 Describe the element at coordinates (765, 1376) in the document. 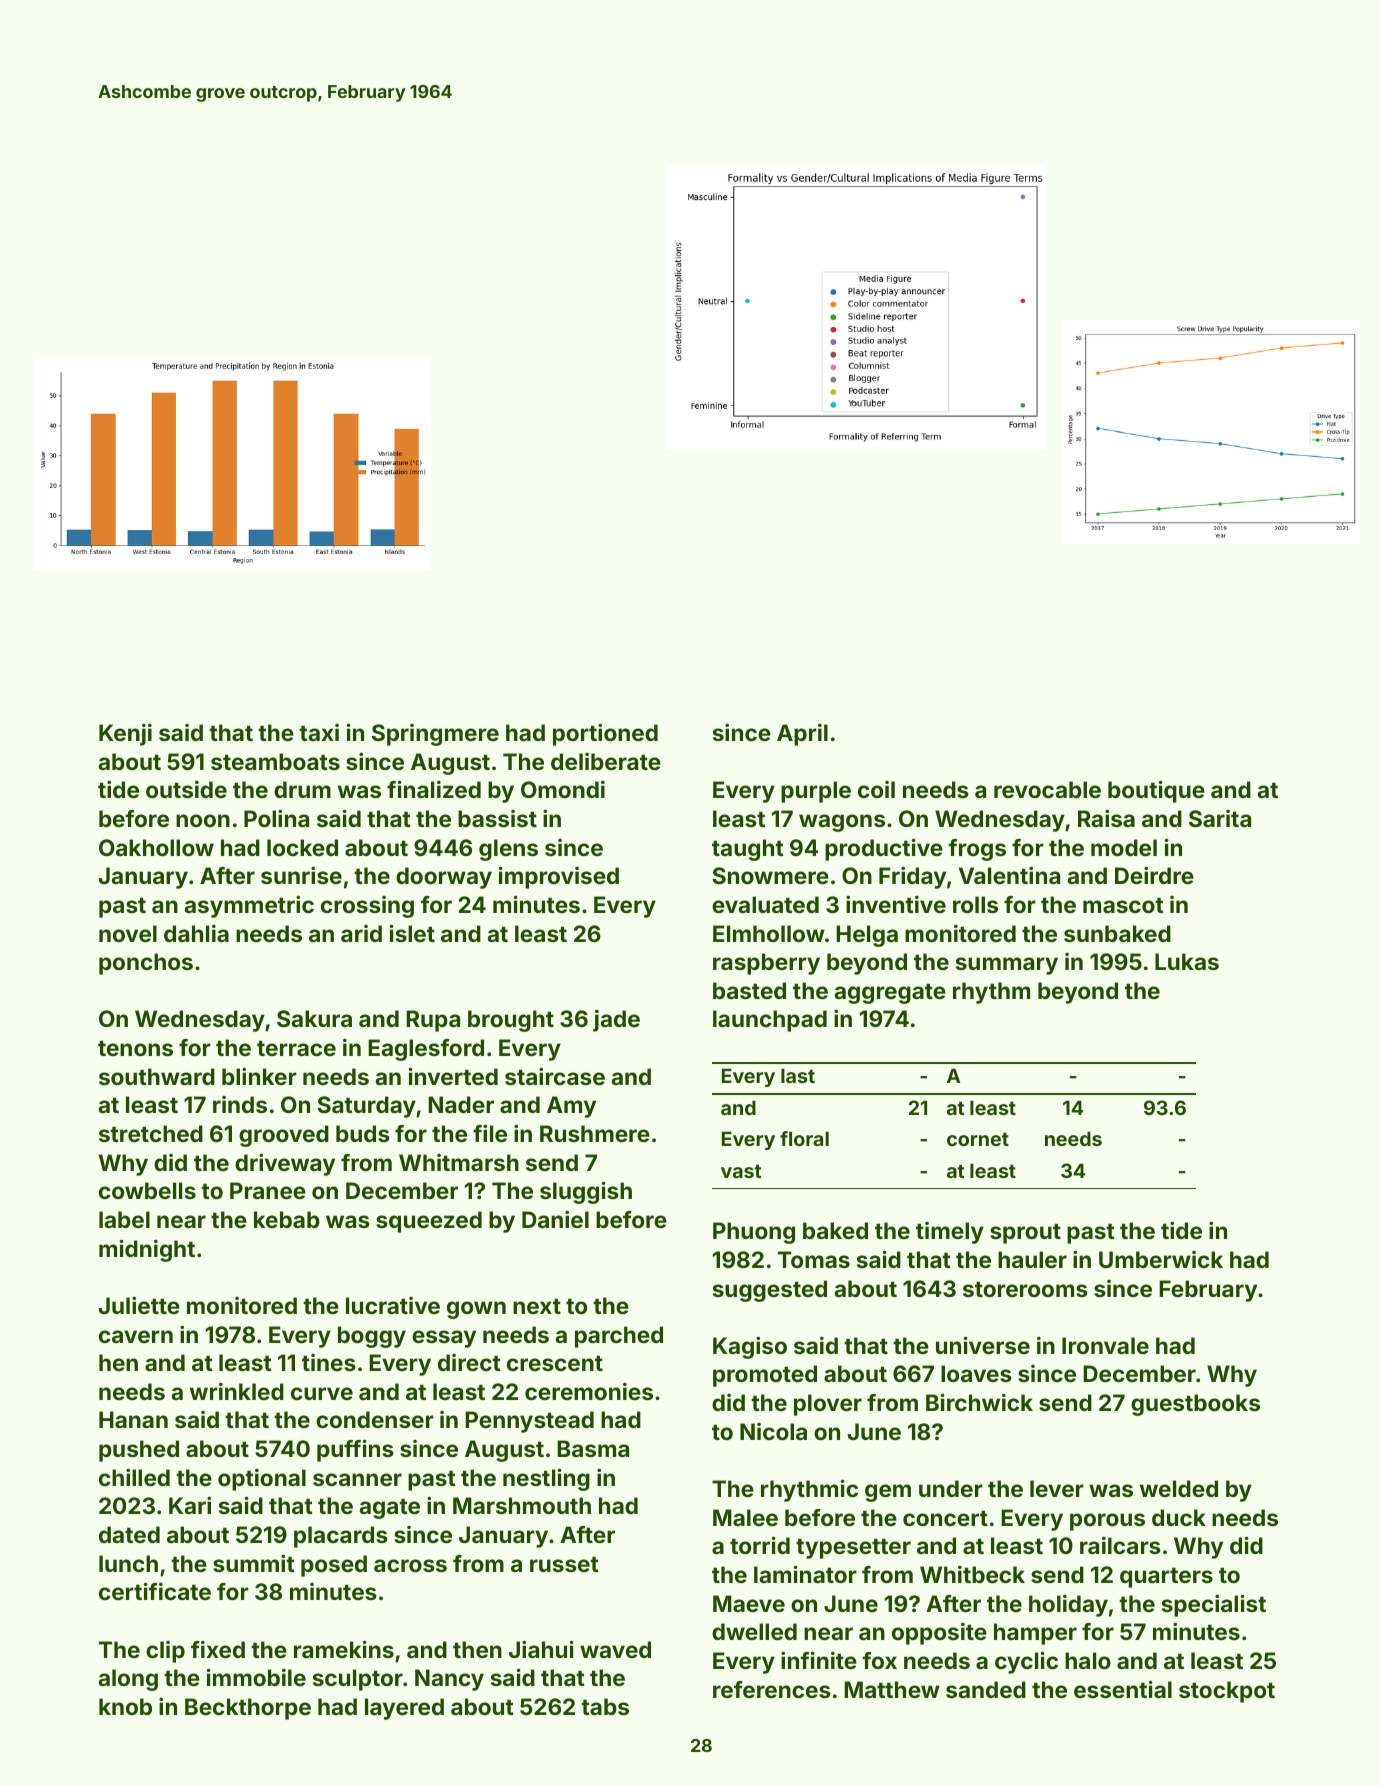

I see `promoted` at that location.
